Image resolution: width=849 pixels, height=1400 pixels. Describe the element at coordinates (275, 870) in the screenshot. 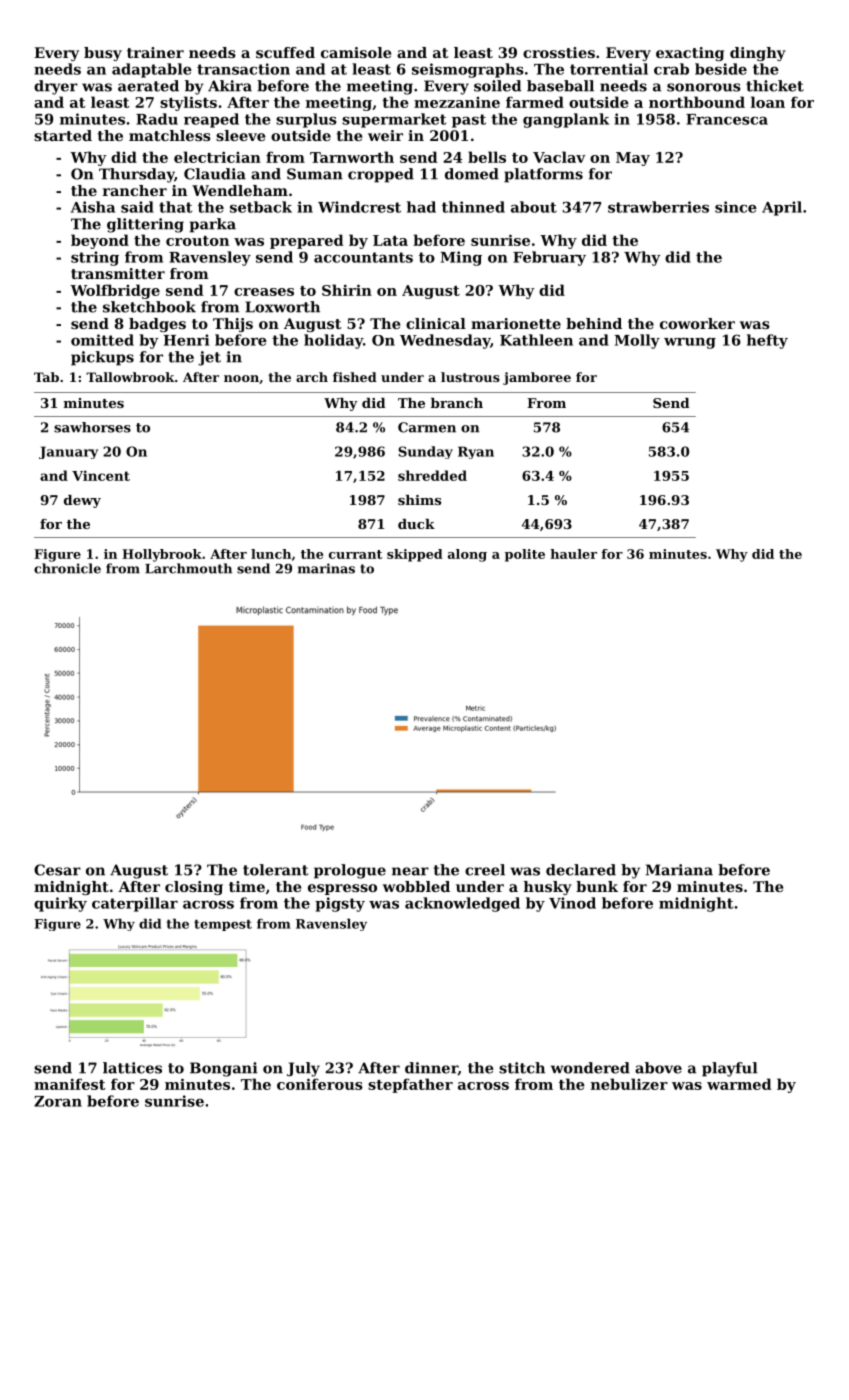

I see `tolerant` at that location.
